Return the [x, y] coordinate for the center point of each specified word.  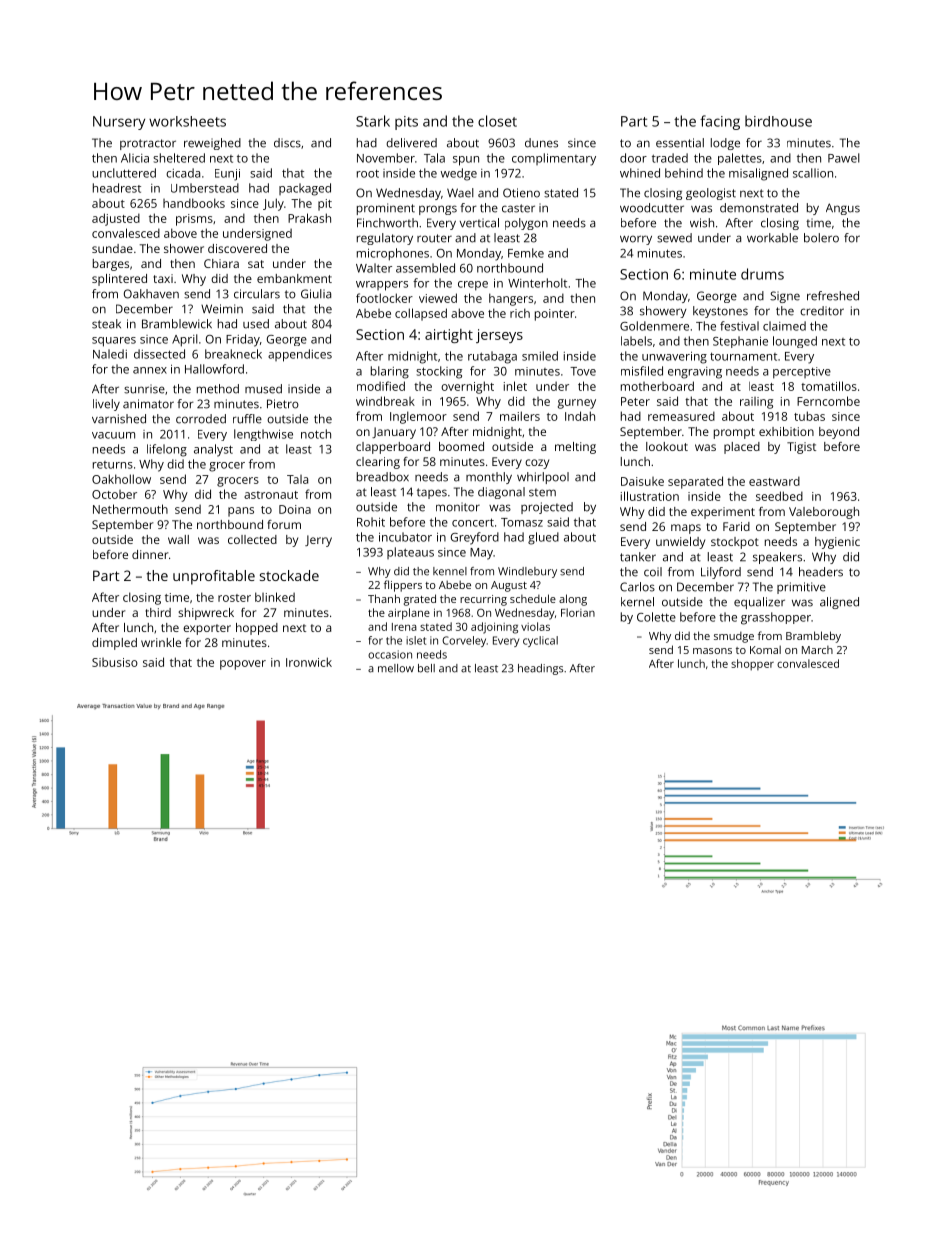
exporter [207, 629]
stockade [289, 575]
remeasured [681, 416]
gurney [577, 404]
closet [497, 121]
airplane [409, 614]
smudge [734, 637]
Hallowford [214, 369]
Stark [373, 121]
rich [520, 313]
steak [106, 324]
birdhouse [778, 121]
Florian [578, 612]
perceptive [802, 373]
